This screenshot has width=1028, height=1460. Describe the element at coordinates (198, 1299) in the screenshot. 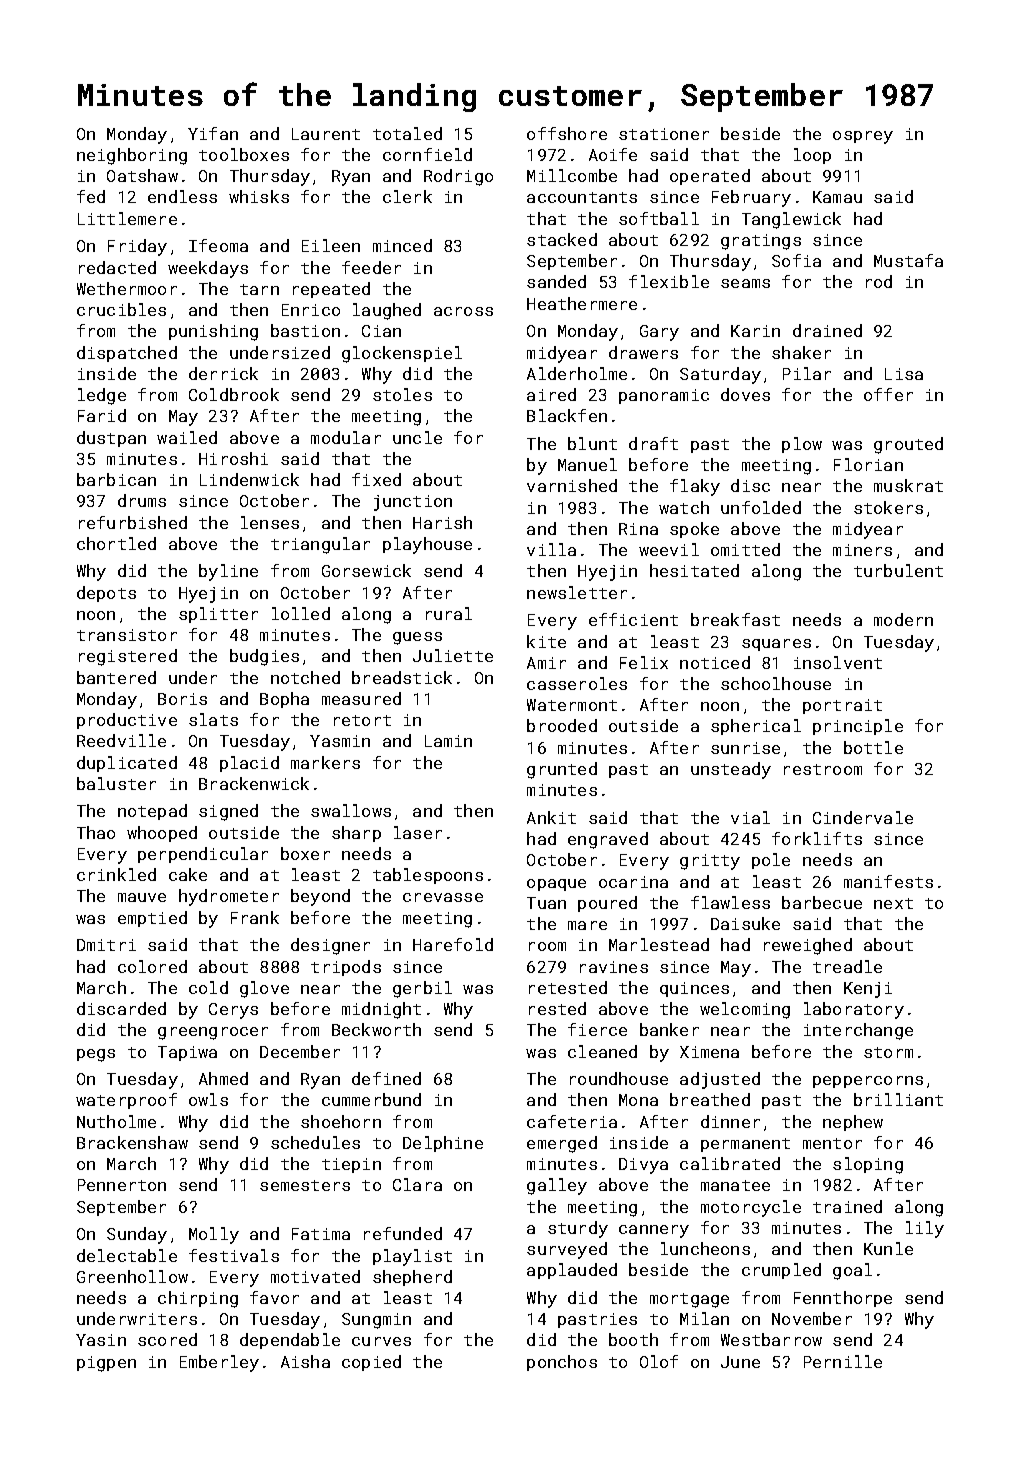

I see `chirping` at that location.
